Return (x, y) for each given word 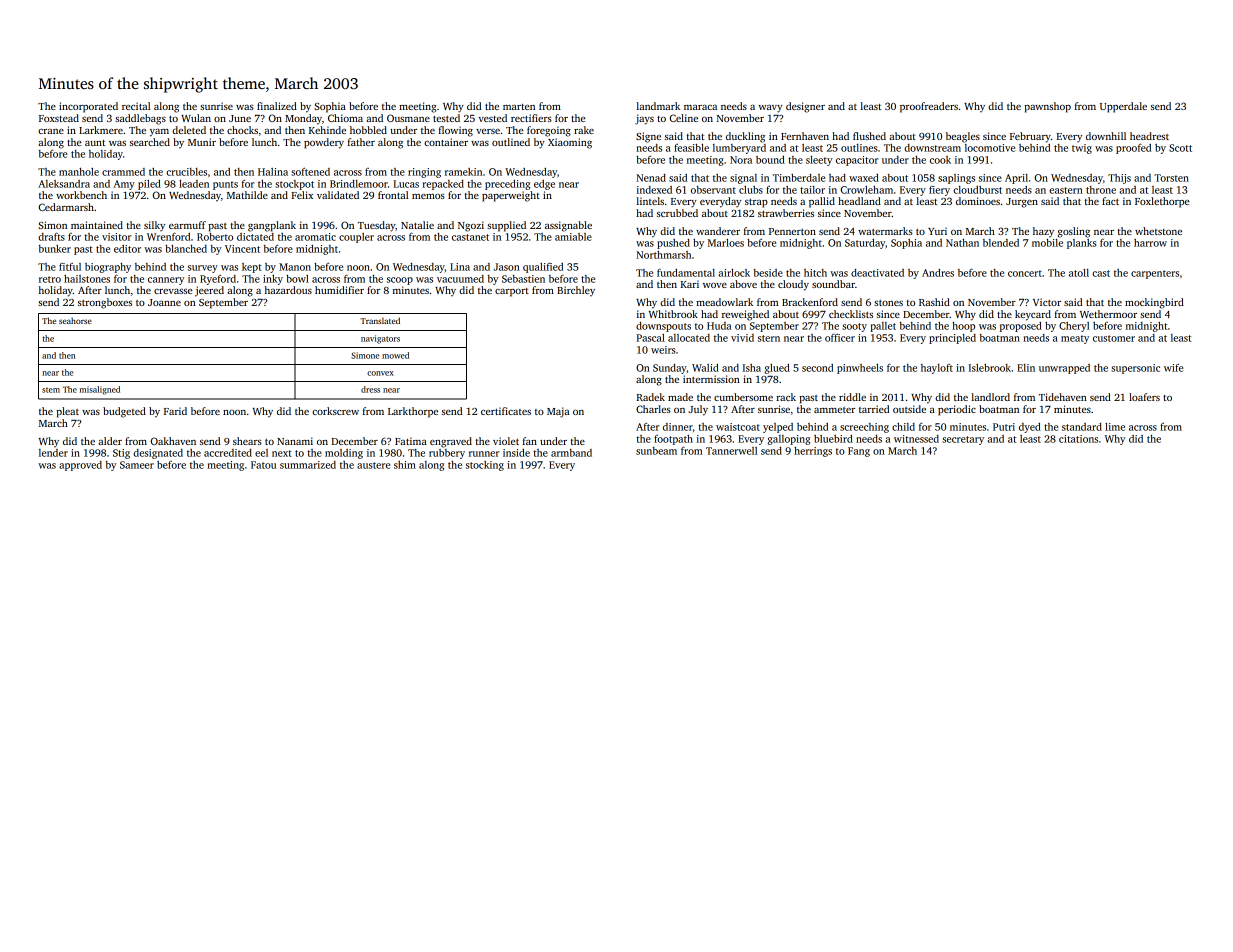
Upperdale (1123, 107)
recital (136, 106)
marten (519, 107)
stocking (485, 466)
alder (110, 441)
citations (1078, 439)
